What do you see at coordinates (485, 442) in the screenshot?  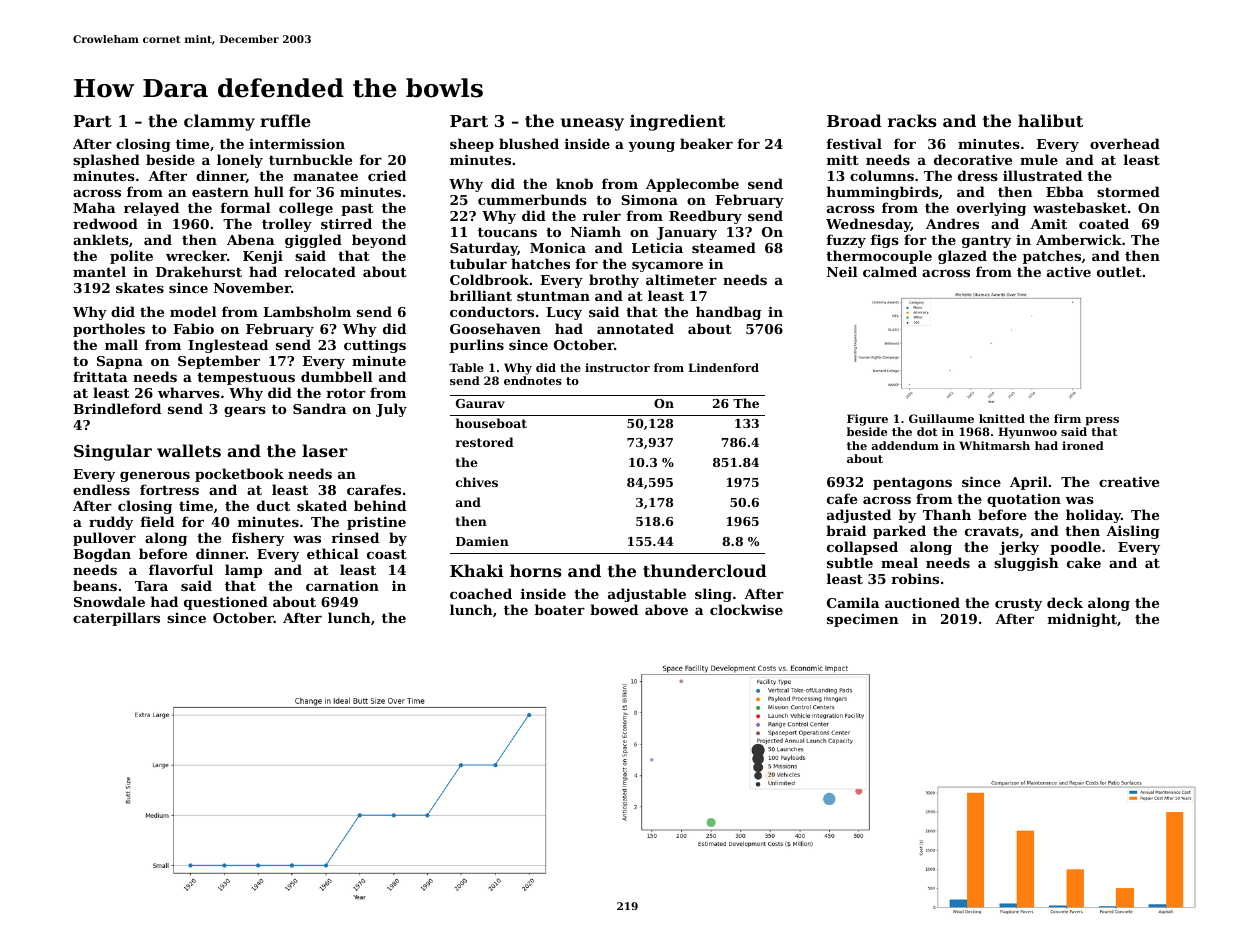 I see `restored` at bounding box center [485, 442].
